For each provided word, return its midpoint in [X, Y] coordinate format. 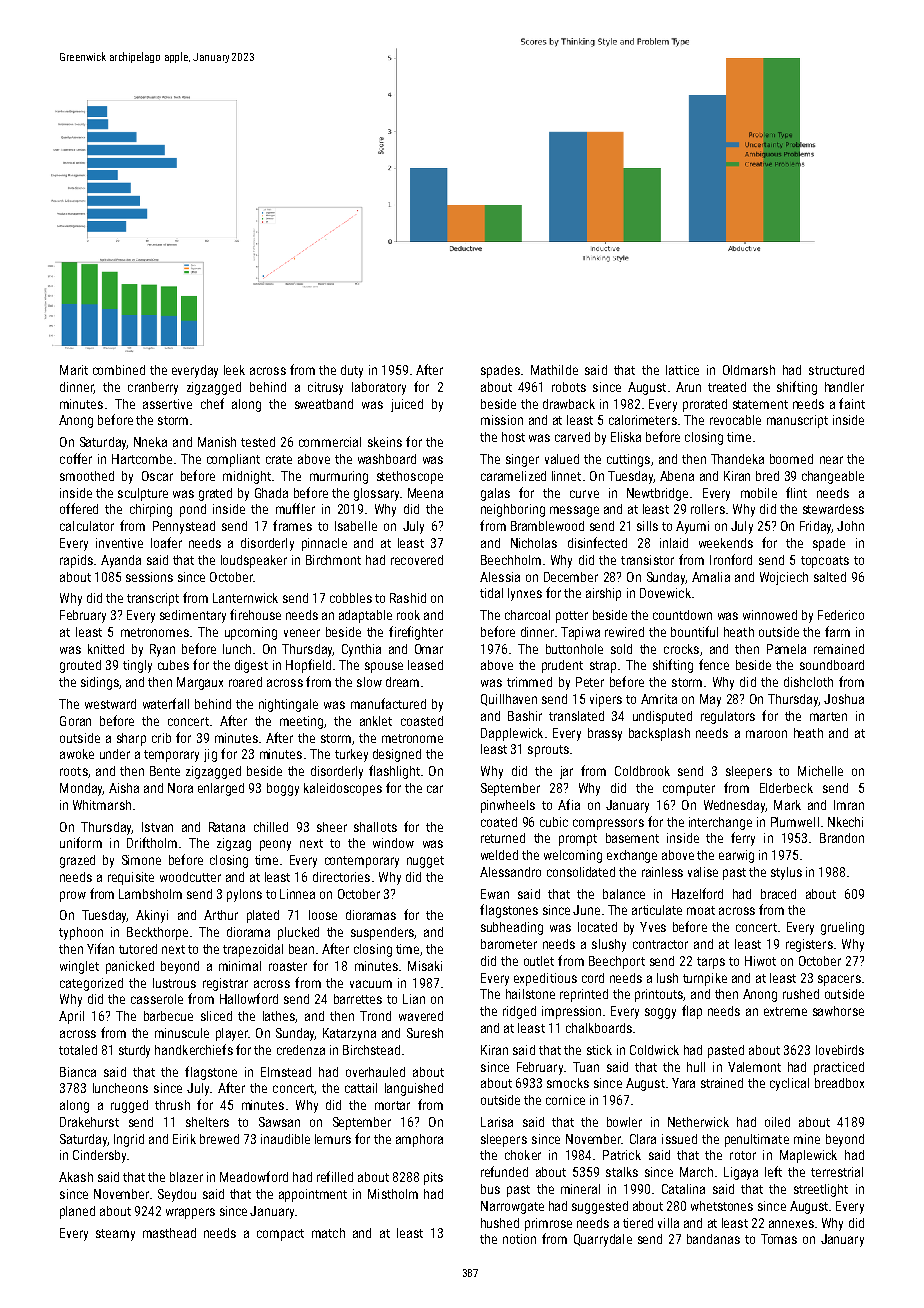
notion [519, 1239]
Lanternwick [245, 598]
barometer [509, 944]
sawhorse [838, 1011]
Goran [75, 721]
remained [839, 649]
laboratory [379, 388]
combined [119, 370]
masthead [169, 1233]
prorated [705, 405]
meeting [301, 722]
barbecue [168, 1016]
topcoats [825, 562]
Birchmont [333, 560]
